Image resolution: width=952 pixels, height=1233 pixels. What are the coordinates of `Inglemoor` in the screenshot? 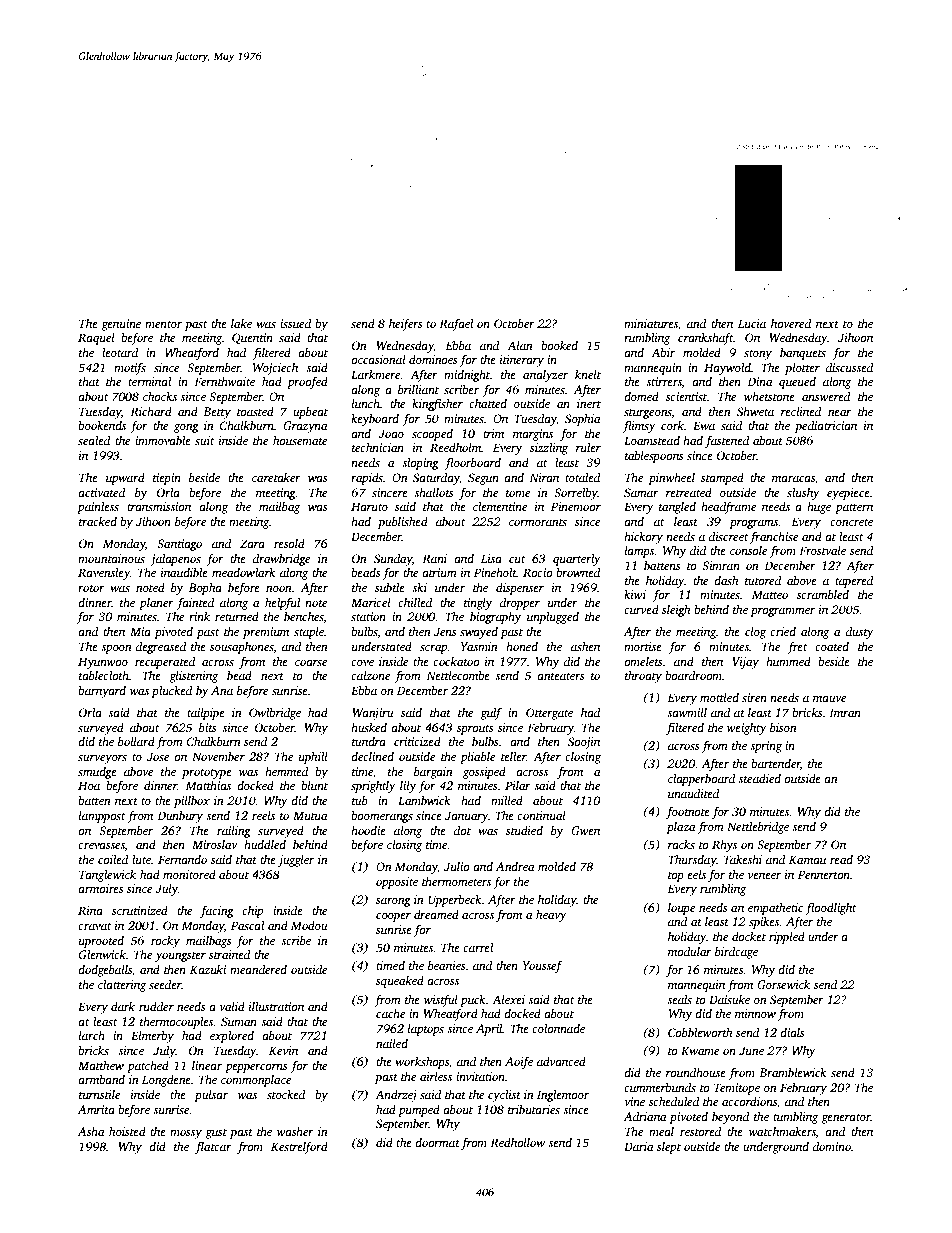 It's located at (563, 1096).
